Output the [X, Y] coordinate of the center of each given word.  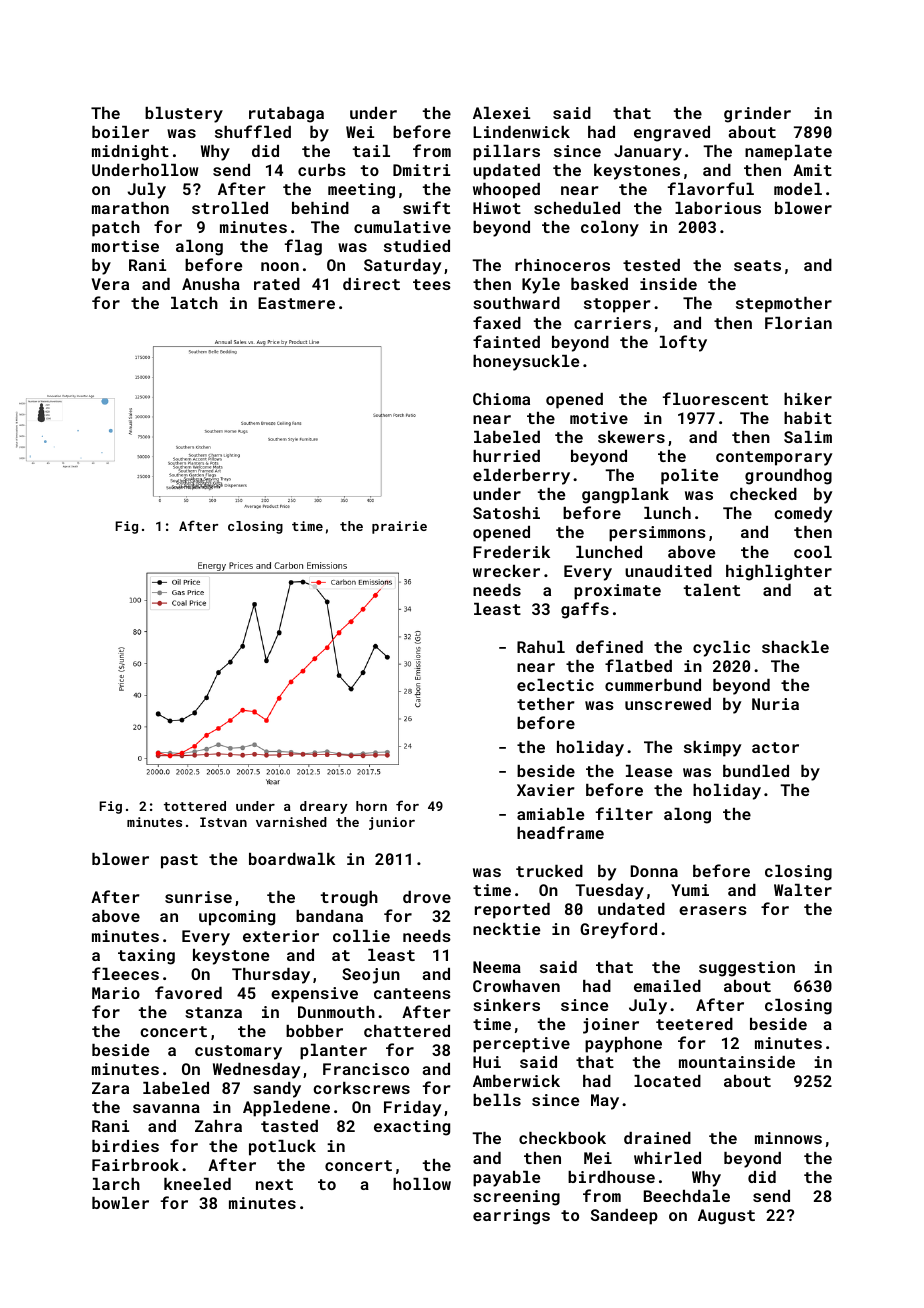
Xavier [546, 790]
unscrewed [668, 704]
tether [546, 704]
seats [757, 265]
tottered [195, 806]
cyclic [721, 649]
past [179, 861]
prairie [399, 527]
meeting [361, 191]
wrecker [506, 571]
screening [516, 1198]
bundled [756, 771]
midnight [130, 153]
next [274, 1184]
